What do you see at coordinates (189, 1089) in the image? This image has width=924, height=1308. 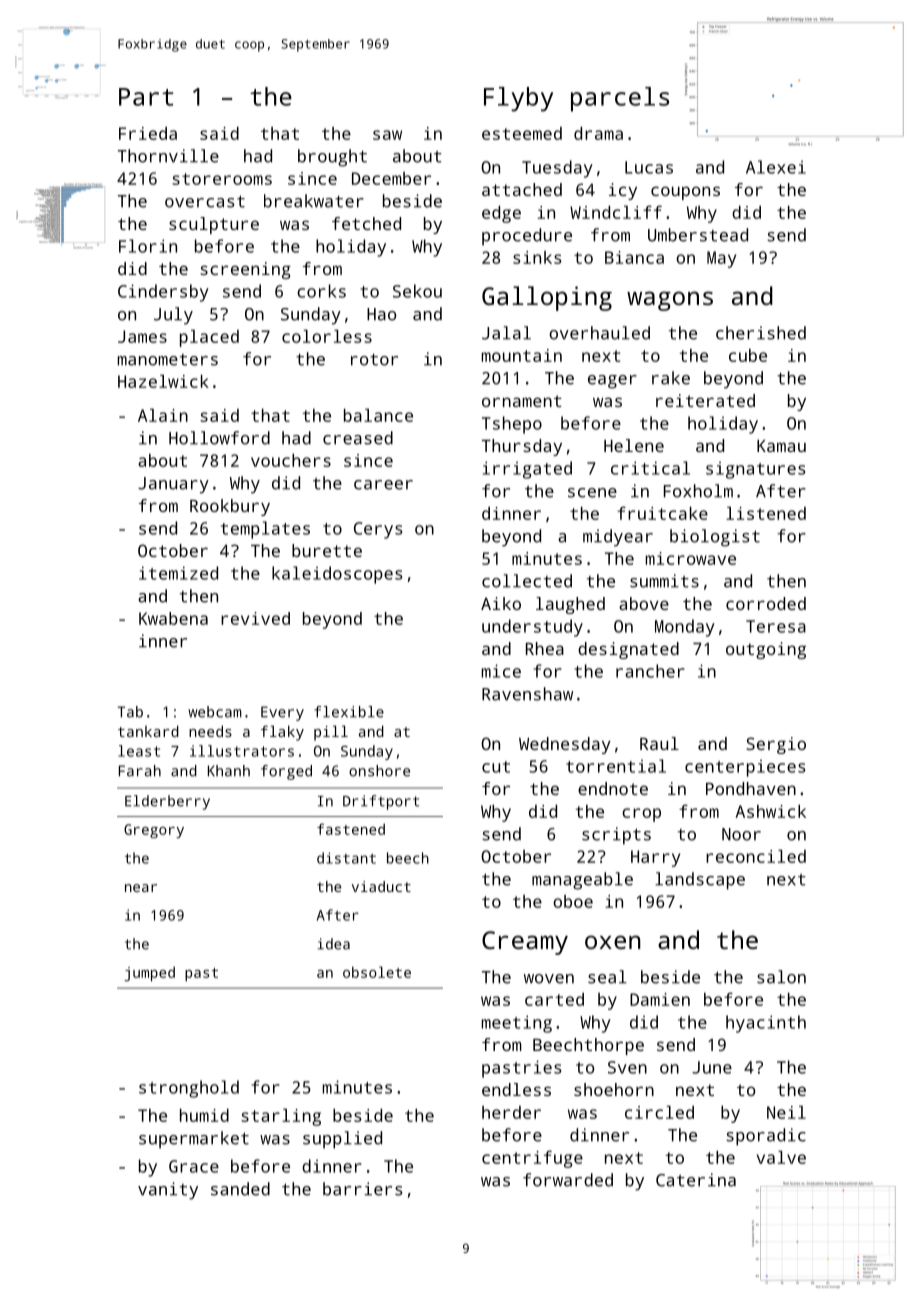 I see `stronghold` at bounding box center [189, 1089].
